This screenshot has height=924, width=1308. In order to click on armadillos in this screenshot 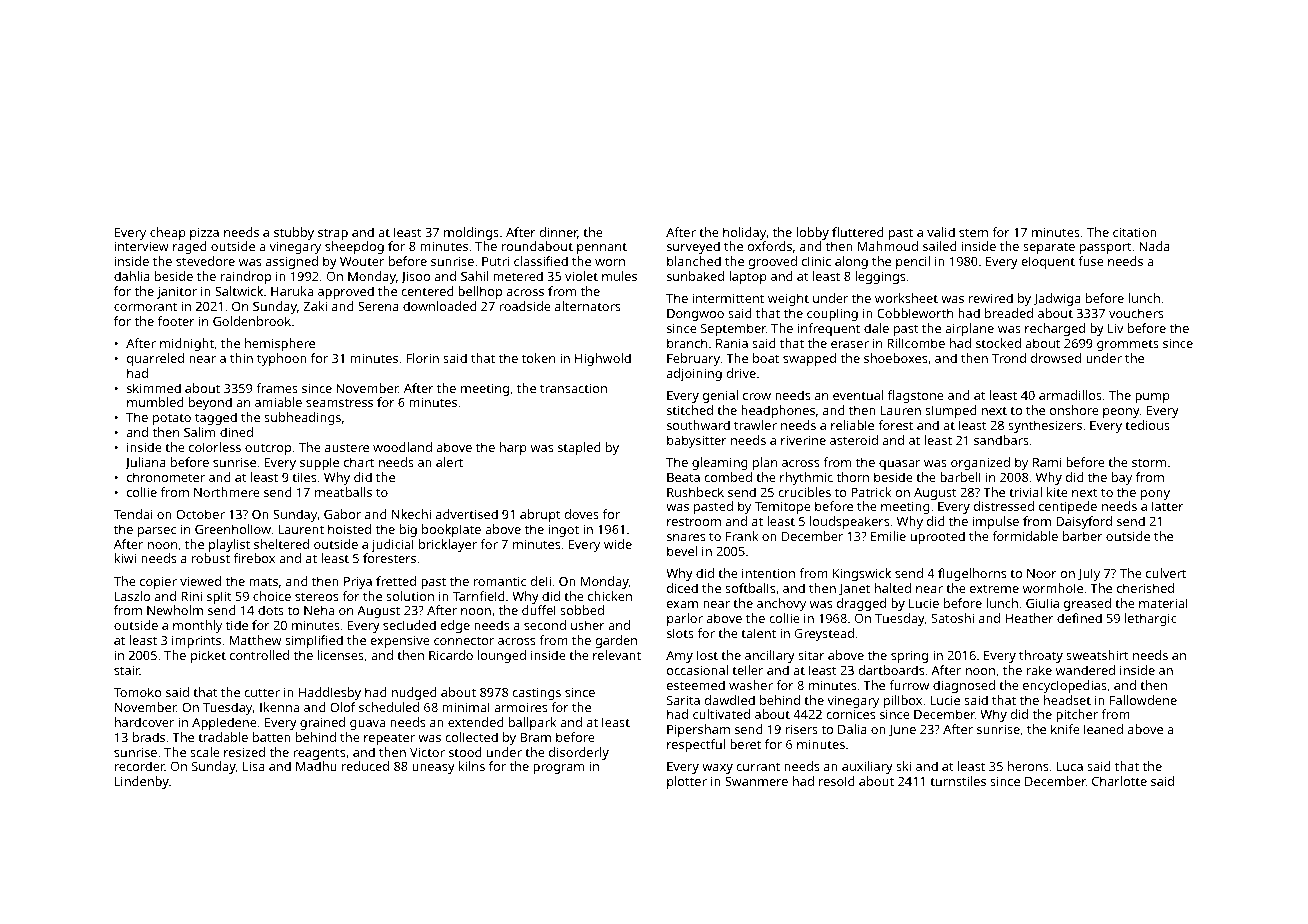, I will do `click(1070, 395)`.
